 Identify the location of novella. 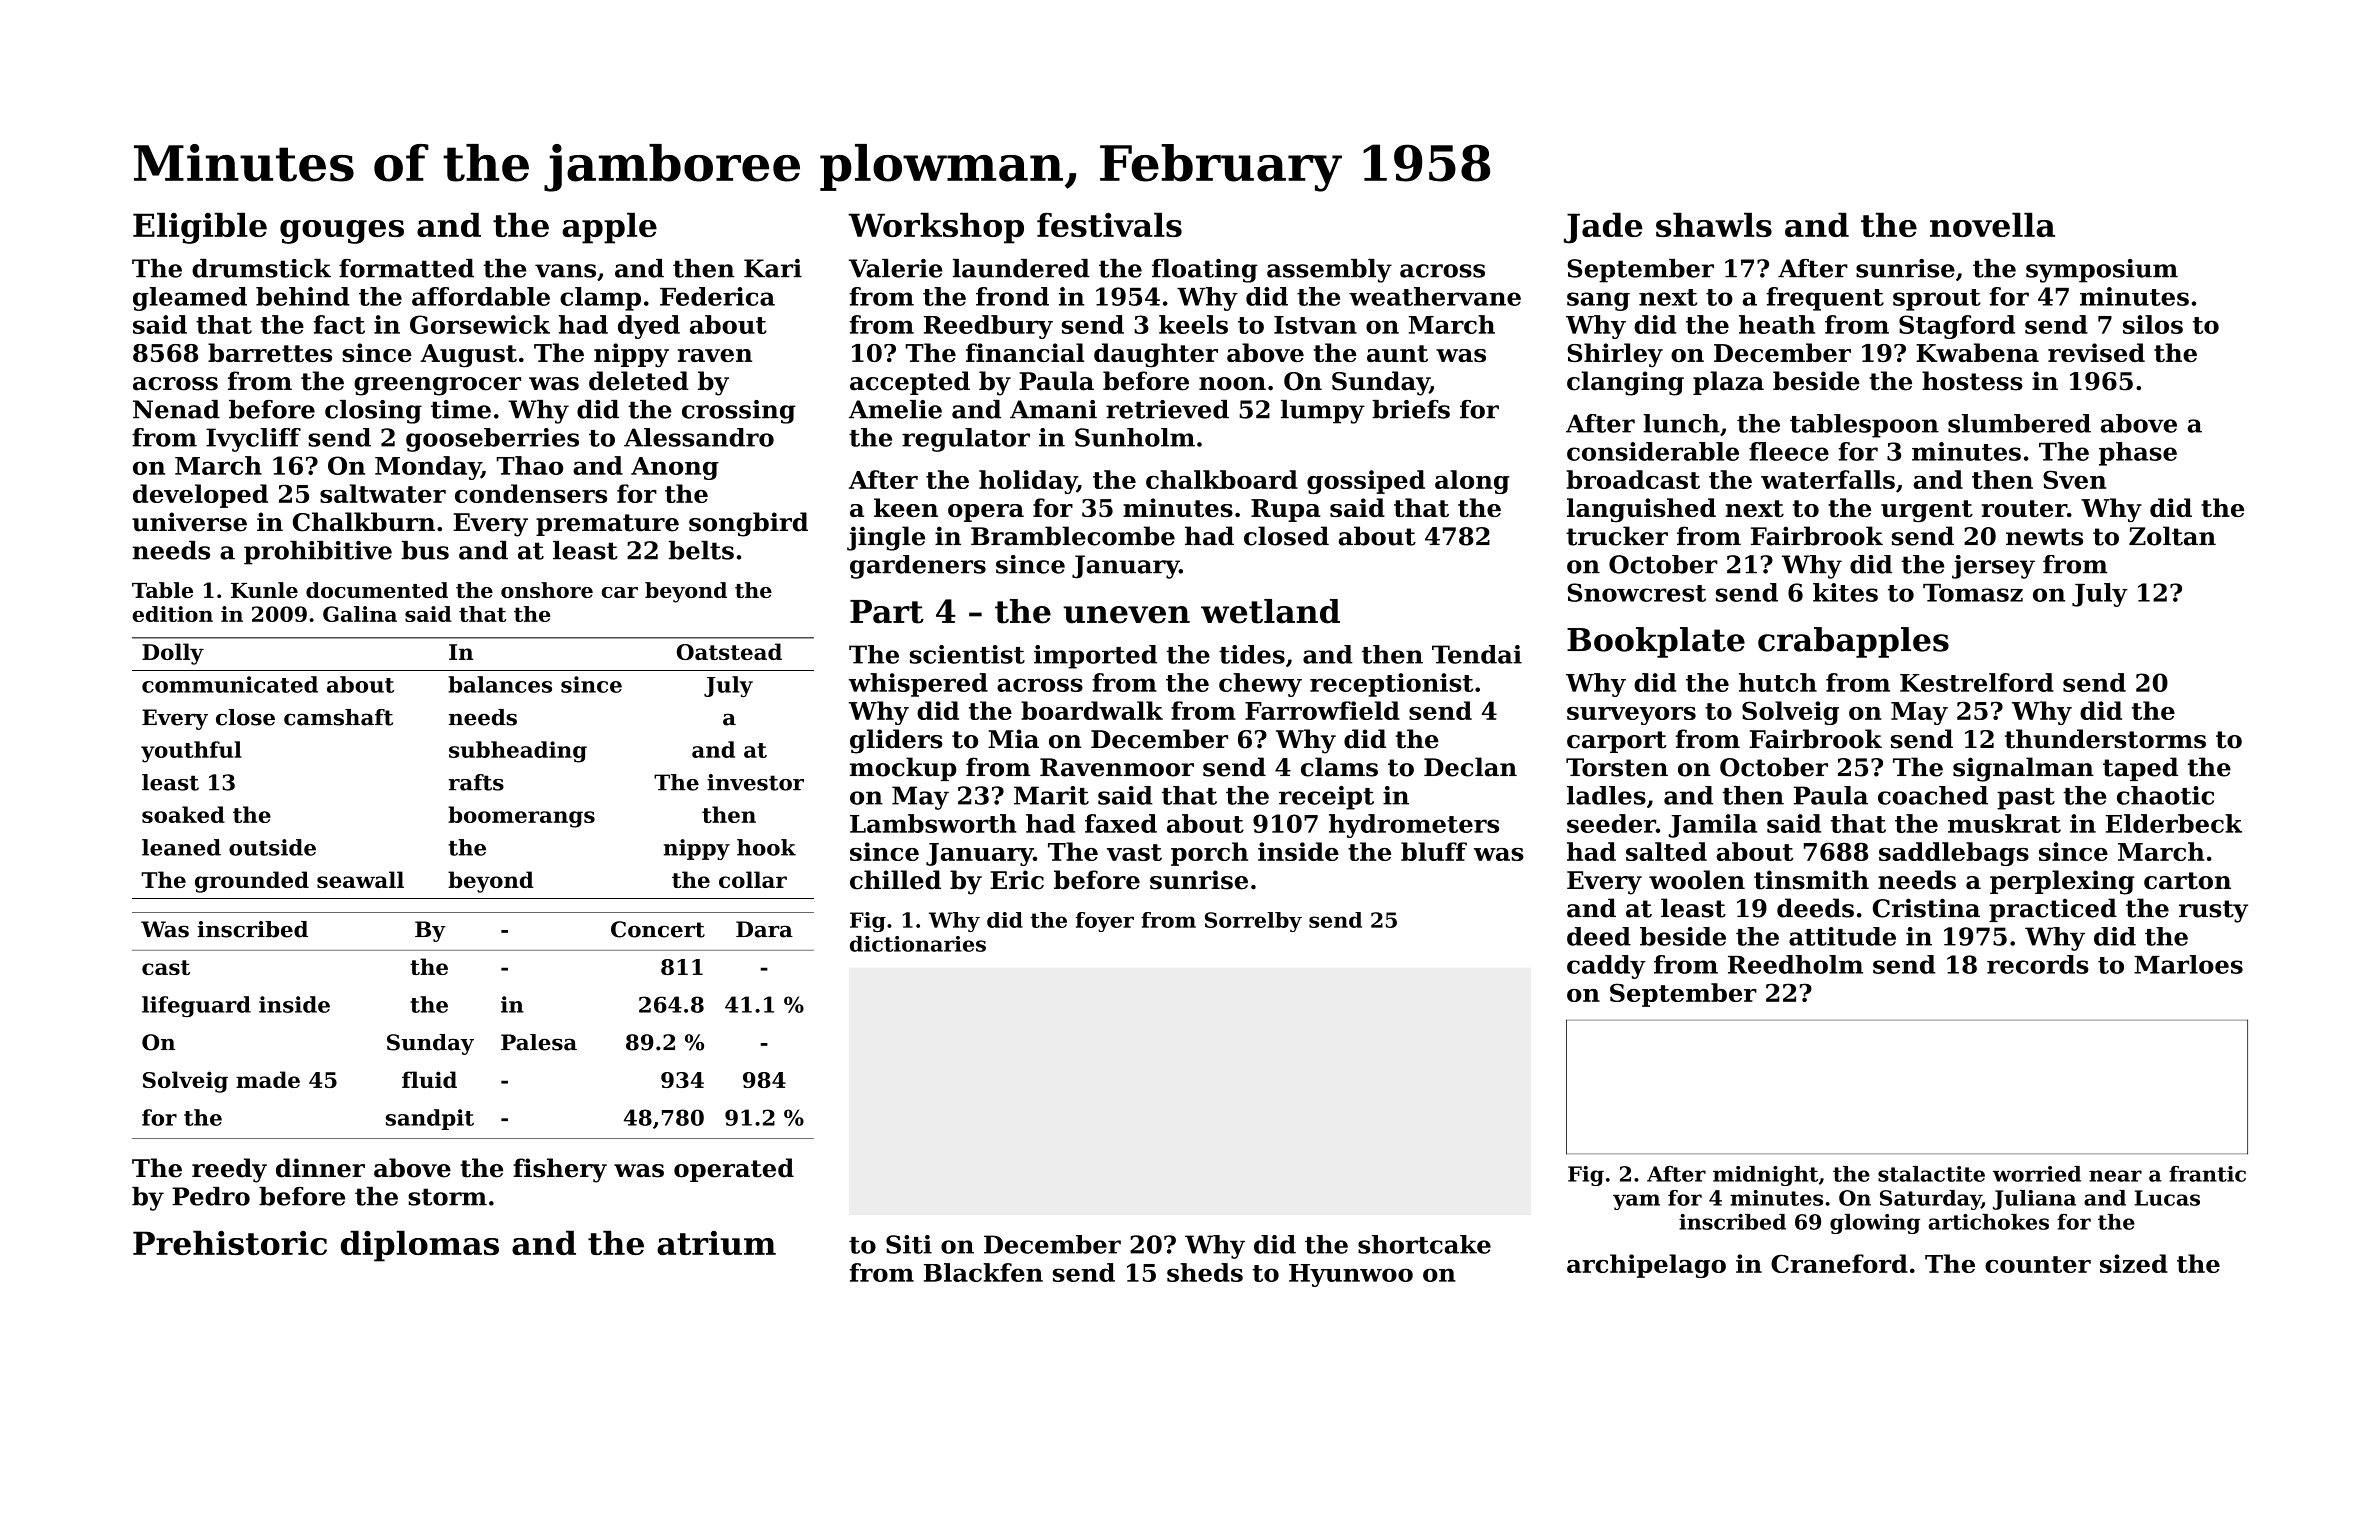
(1992, 224).
